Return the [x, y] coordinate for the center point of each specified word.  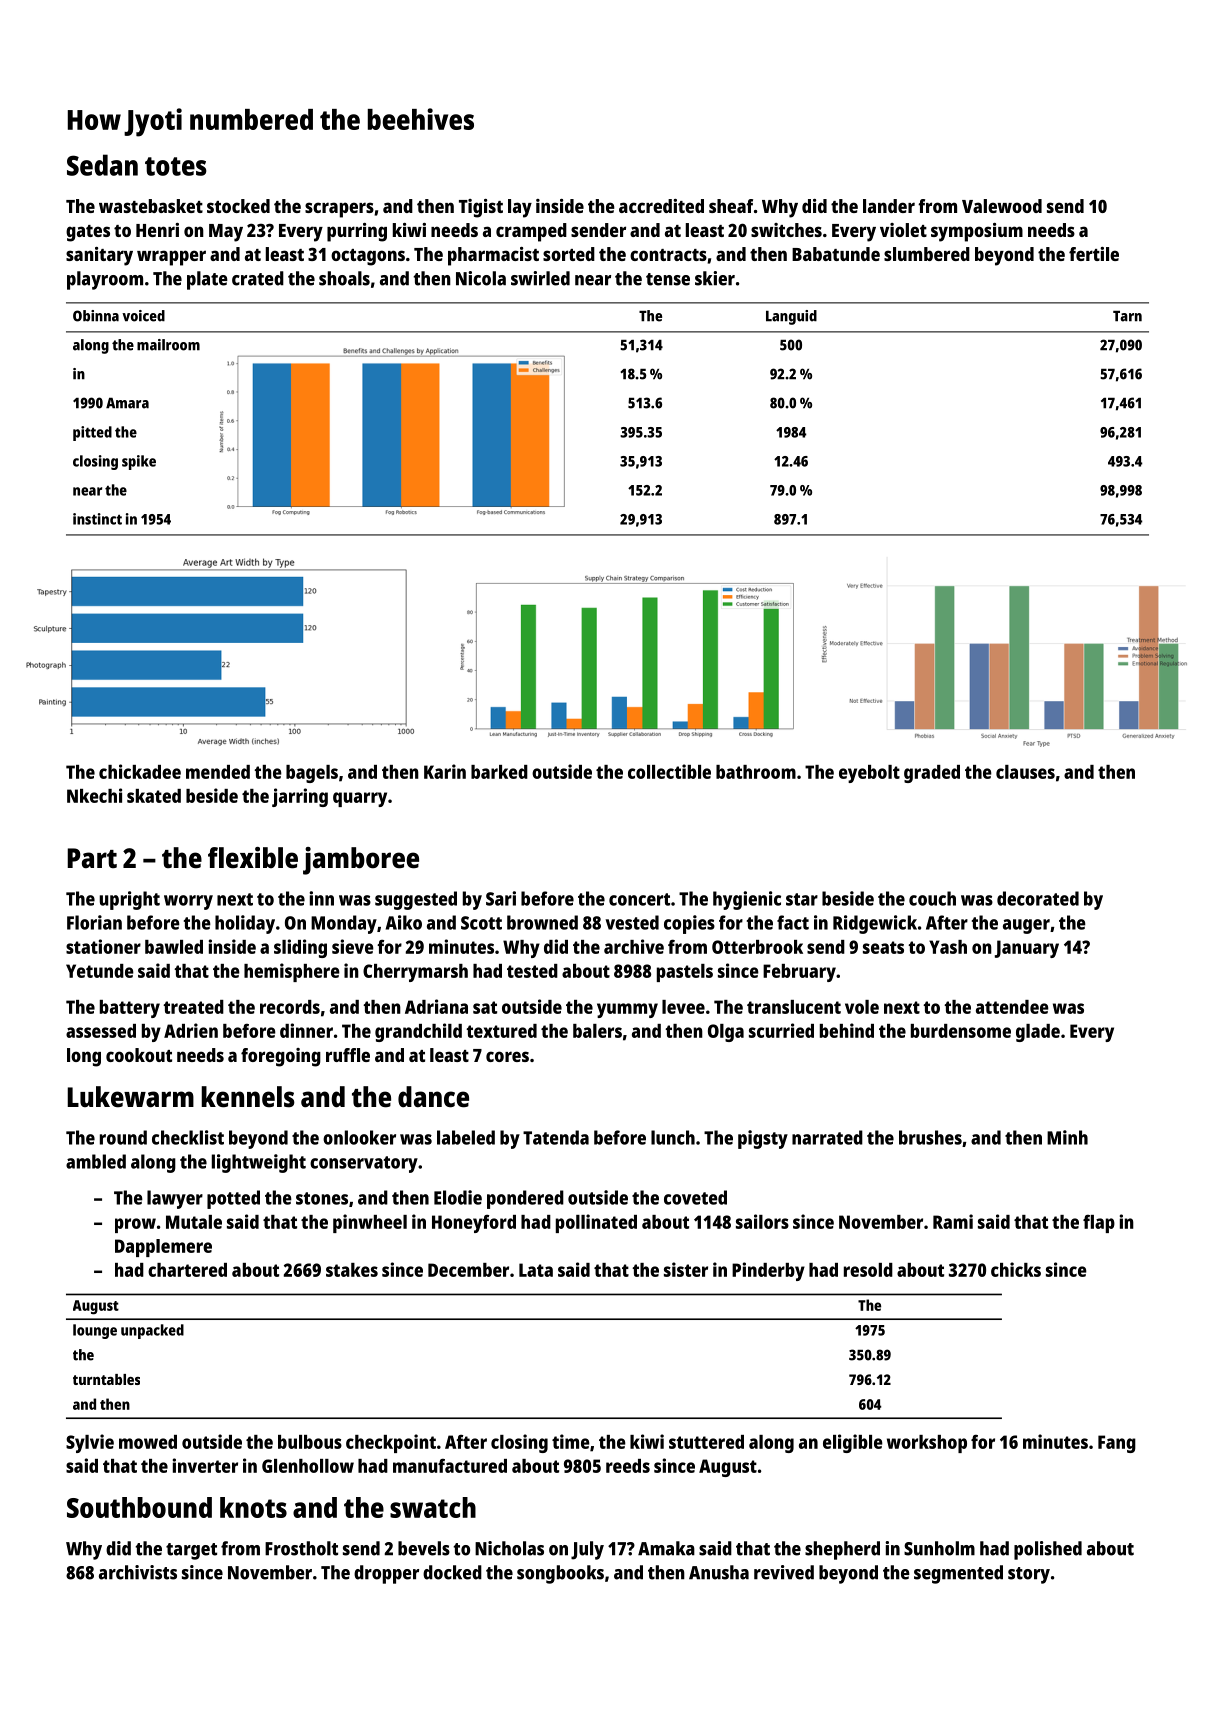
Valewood [1002, 206]
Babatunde [836, 254]
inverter [205, 1465]
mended [218, 772]
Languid [791, 317]
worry [188, 902]
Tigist [481, 208]
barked [499, 772]
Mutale [194, 1222]
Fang [1117, 1444]
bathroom [756, 772]
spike [139, 462]
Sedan [102, 165]
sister [686, 1269]
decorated [1038, 898]
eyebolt [869, 774]
